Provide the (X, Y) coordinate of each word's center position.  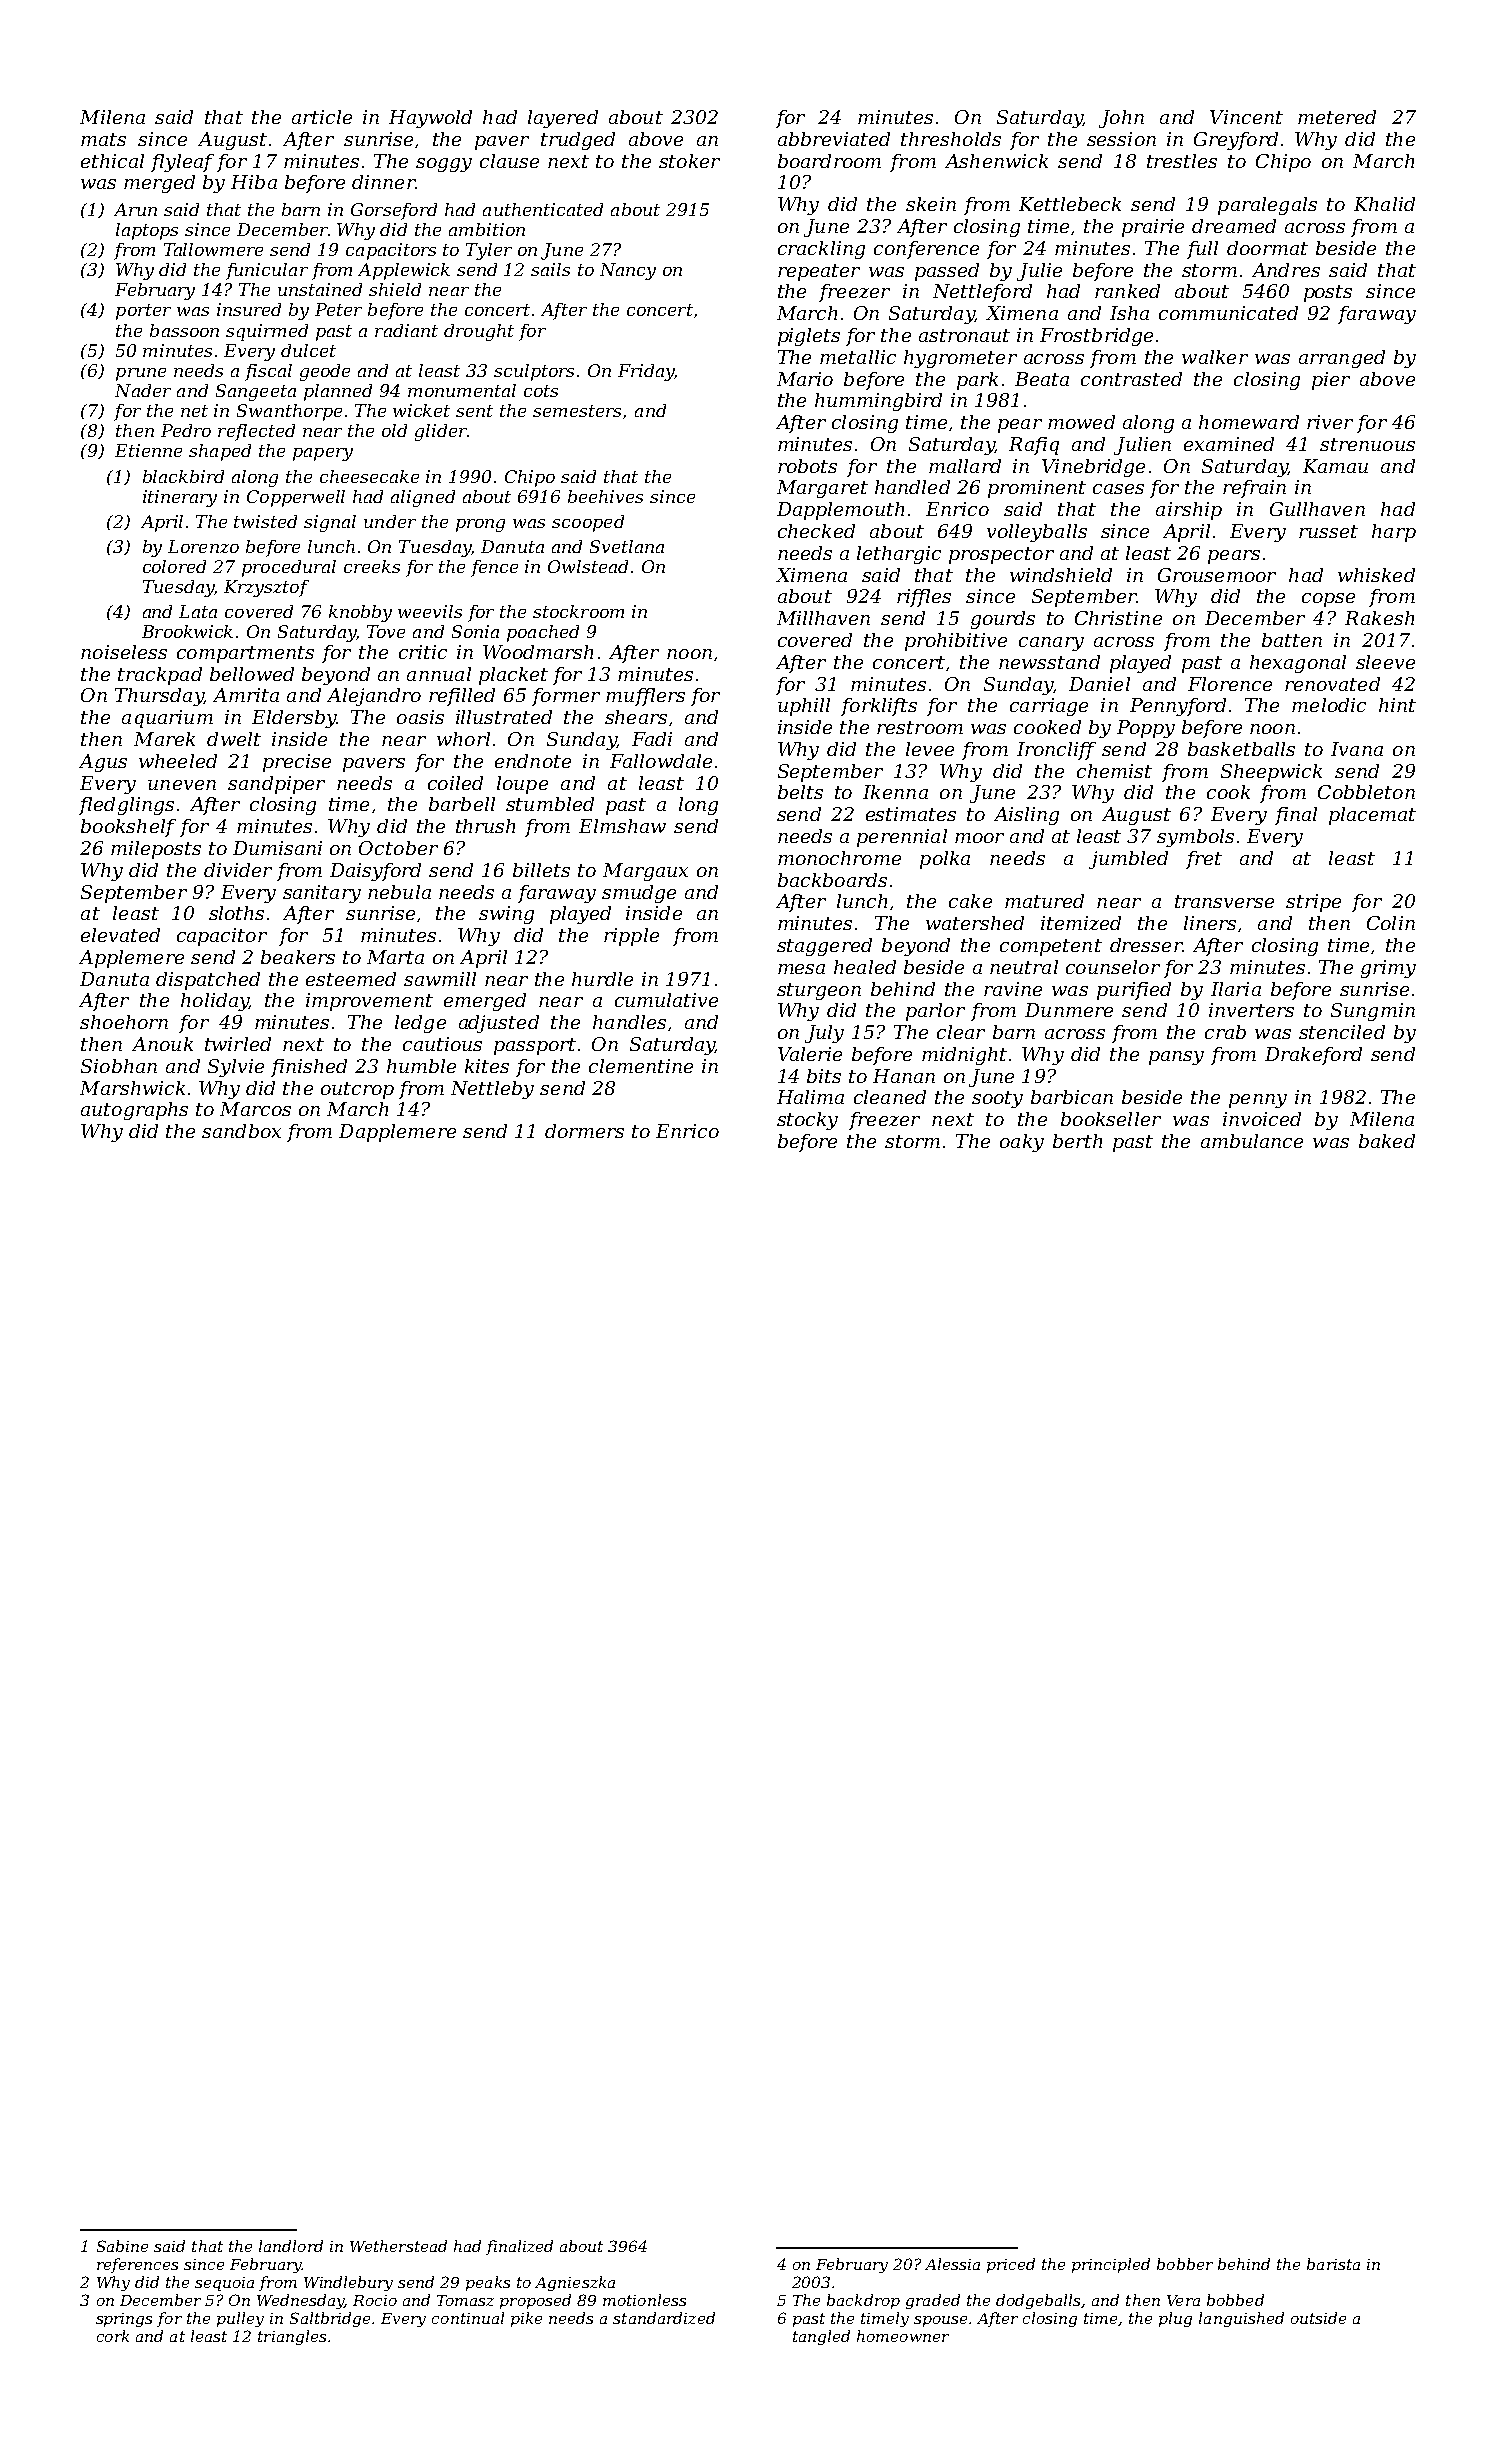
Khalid (1384, 204)
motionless (644, 2300)
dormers (584, 1131)
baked (1387, 1141)
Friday (646, 372)
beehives (605, 496)
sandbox (241, 1131)
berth (1077, 1141)
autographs (134, 1111)
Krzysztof (266, 588)
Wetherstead (398, 2246)
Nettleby (492, 1090)
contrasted (1131, 379)
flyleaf (182, 163)
